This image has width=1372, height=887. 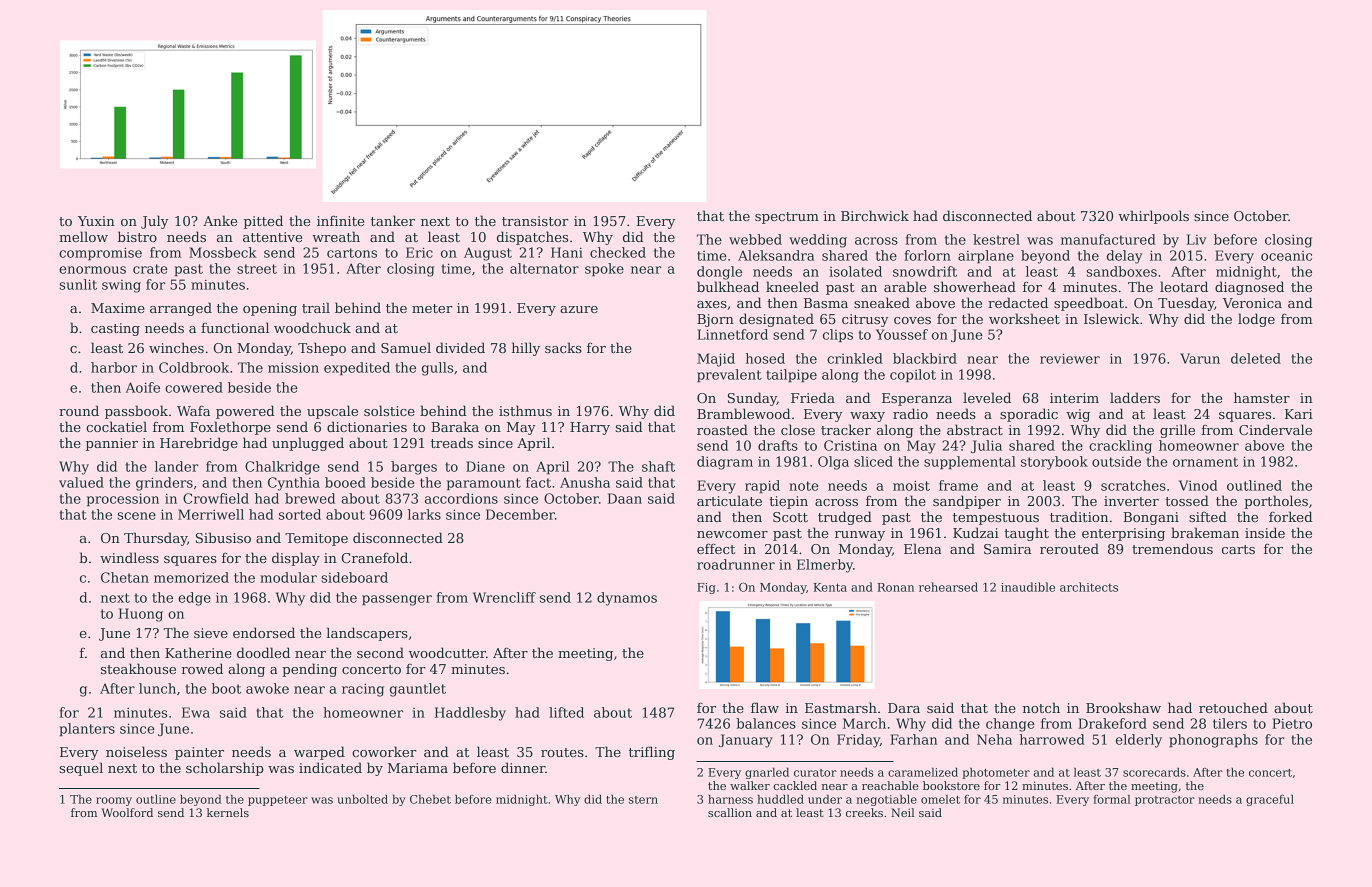 I want to click on Scott, so click(x=790, y=517).
